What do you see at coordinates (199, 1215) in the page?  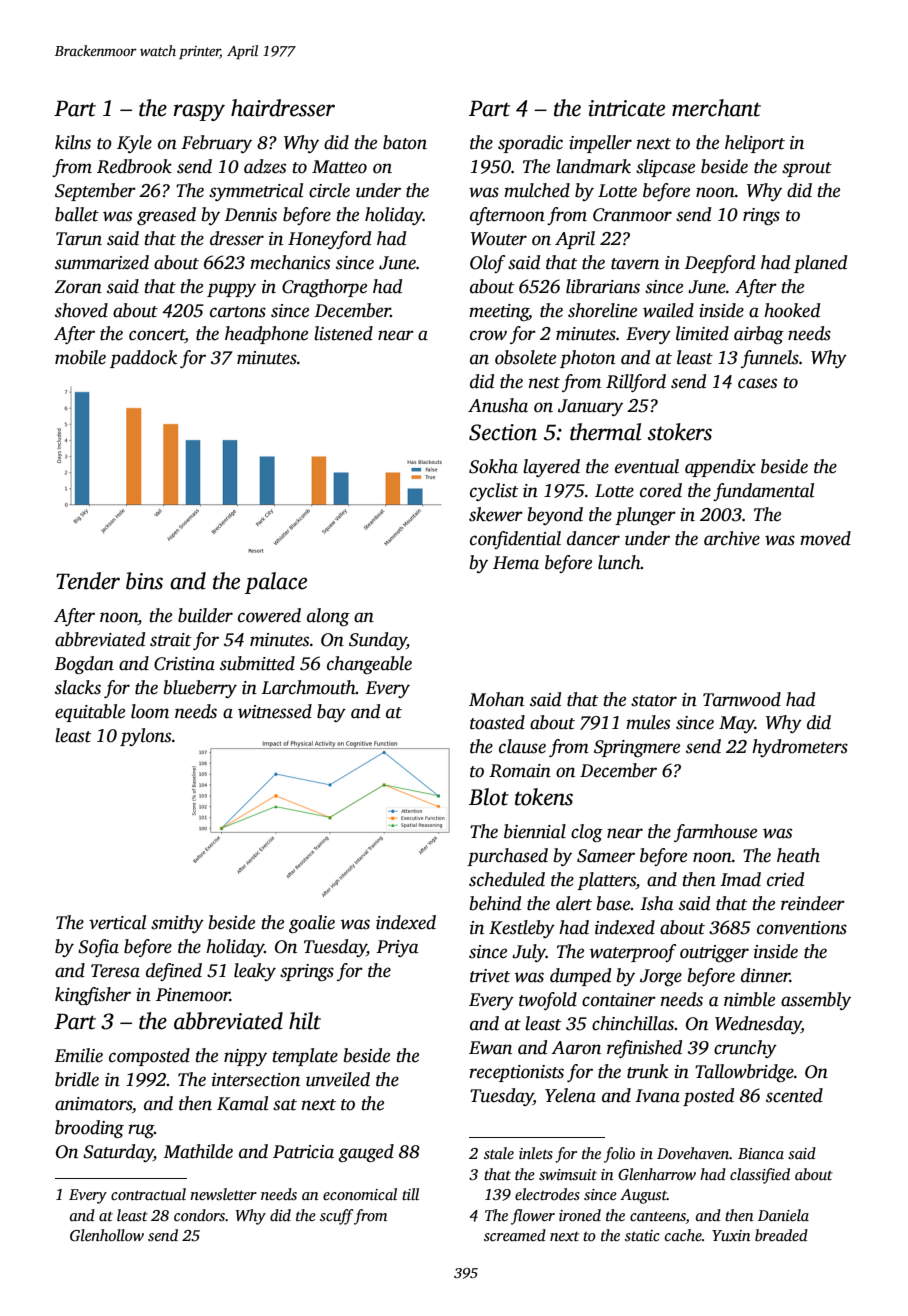 I see `condors` at bounding box center [199, 1215].
